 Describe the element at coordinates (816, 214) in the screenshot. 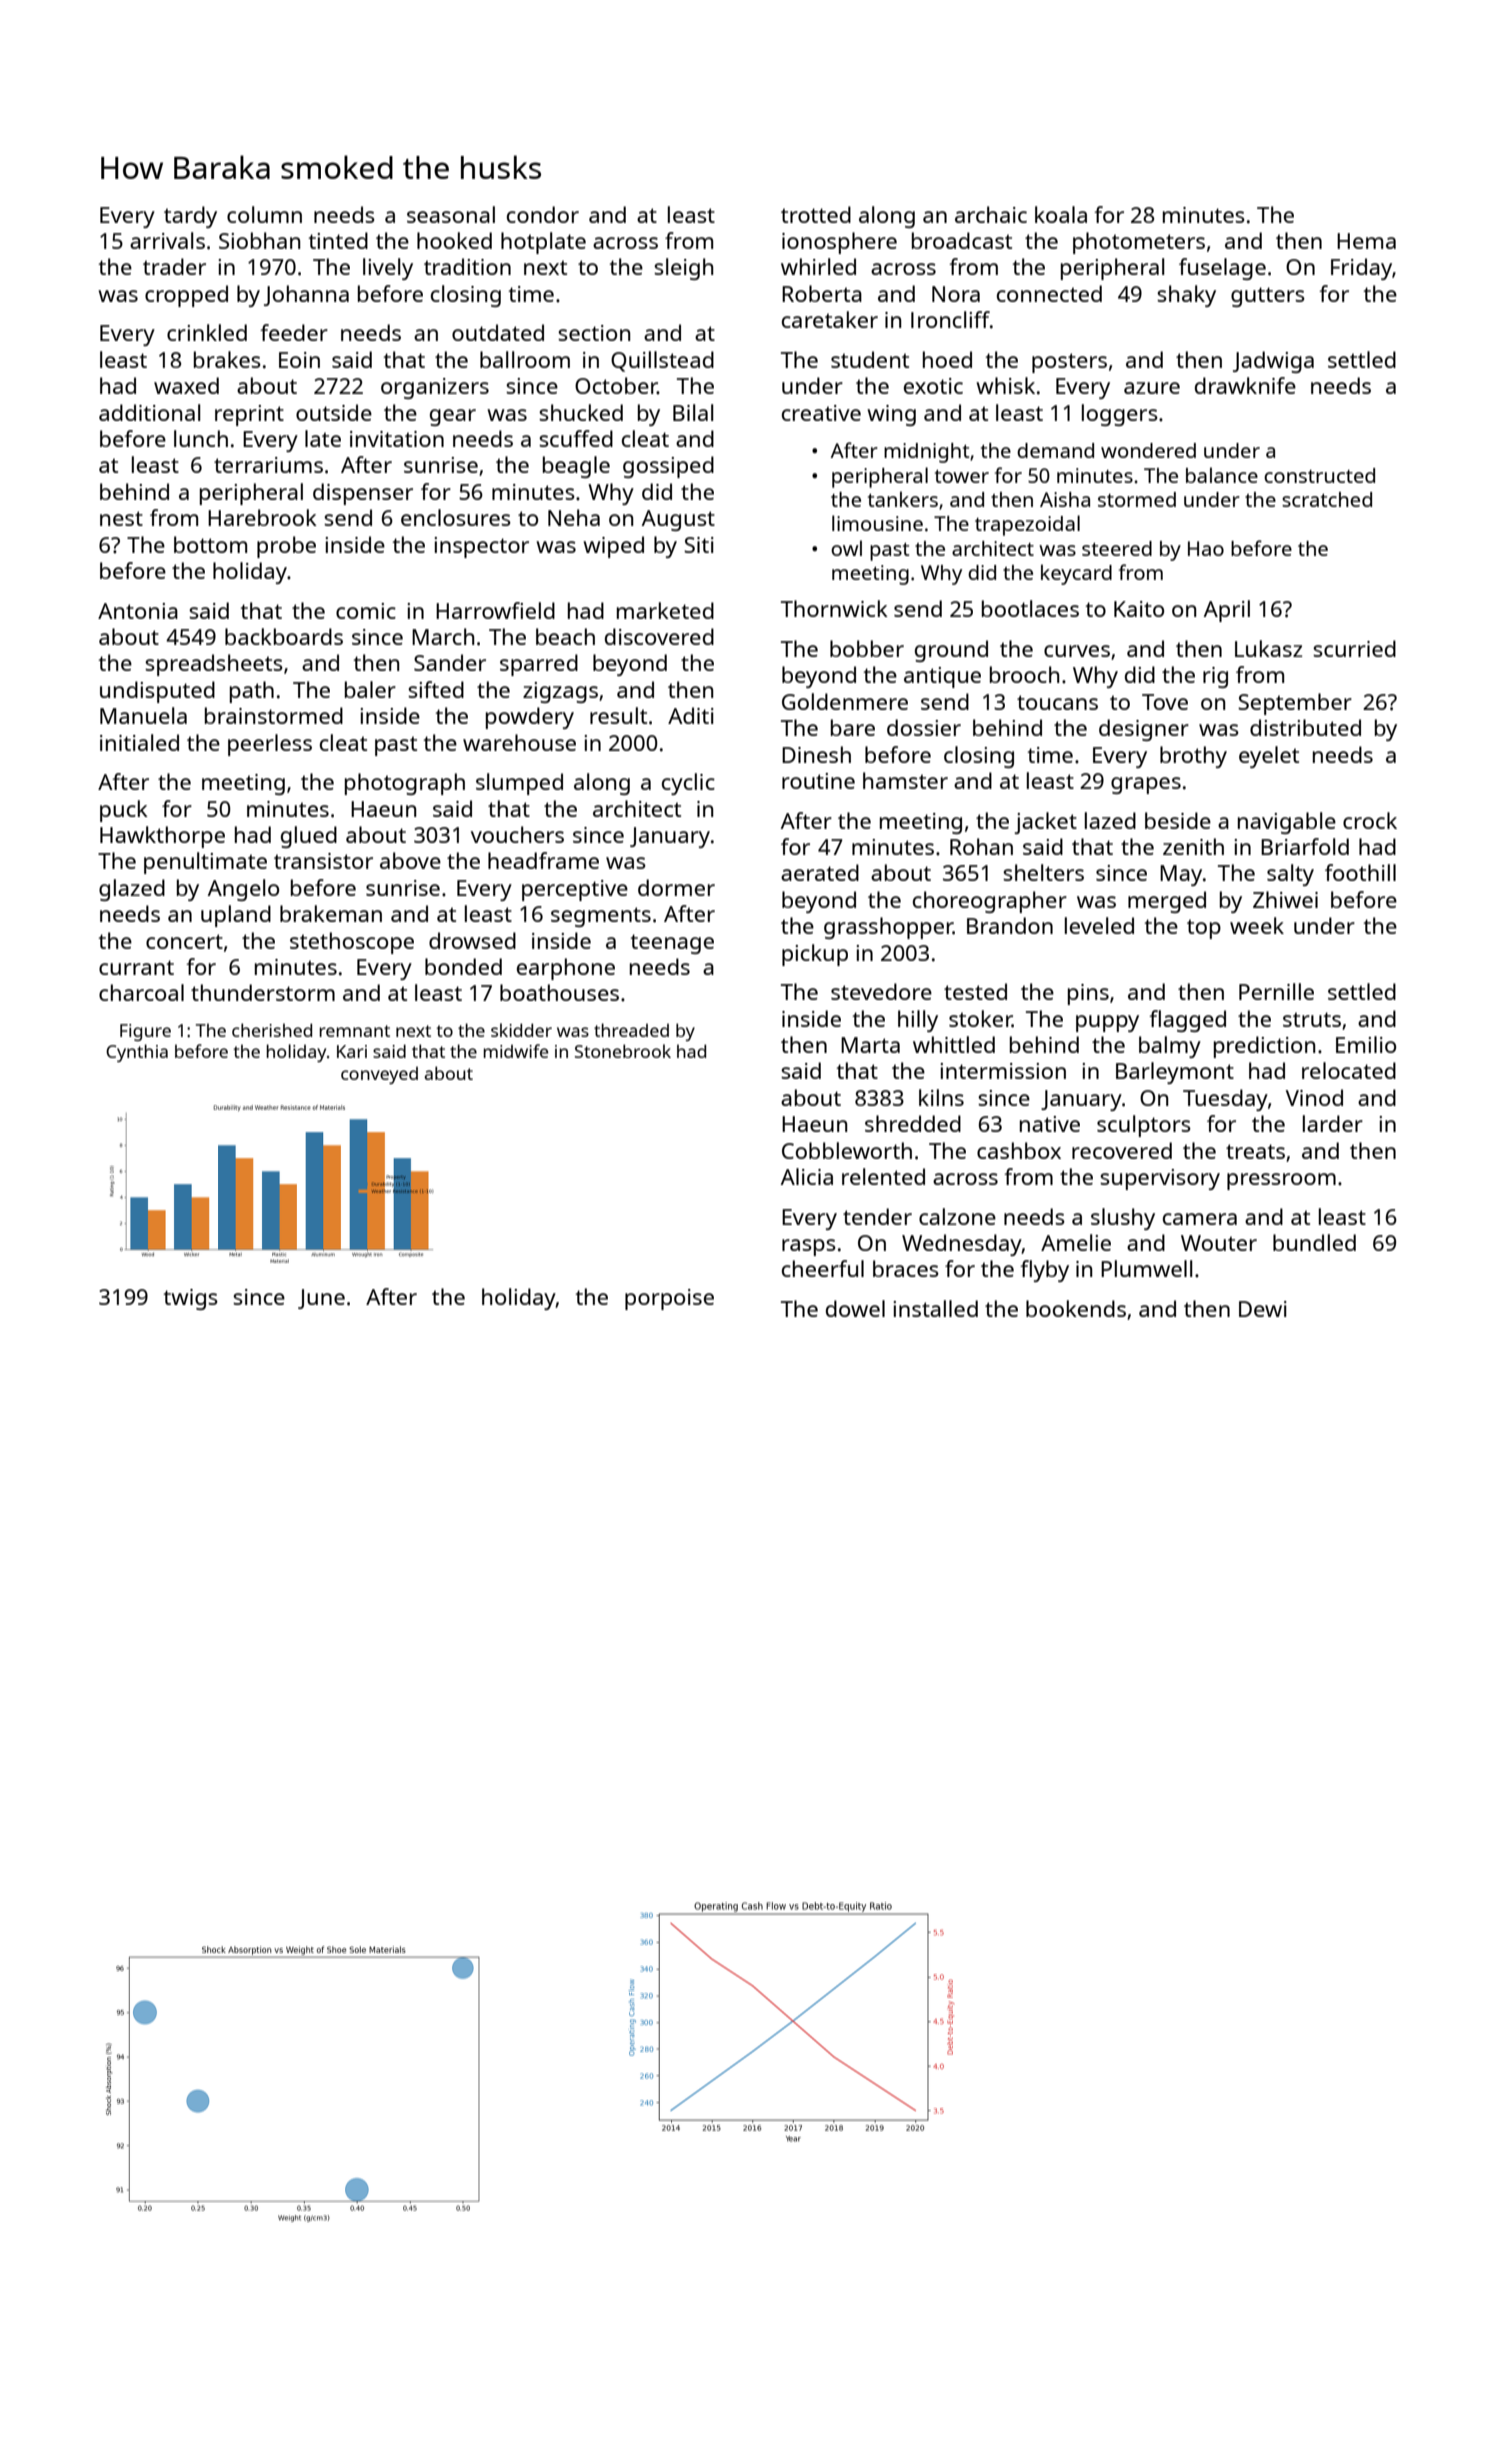

I see `trotted` at that location.
